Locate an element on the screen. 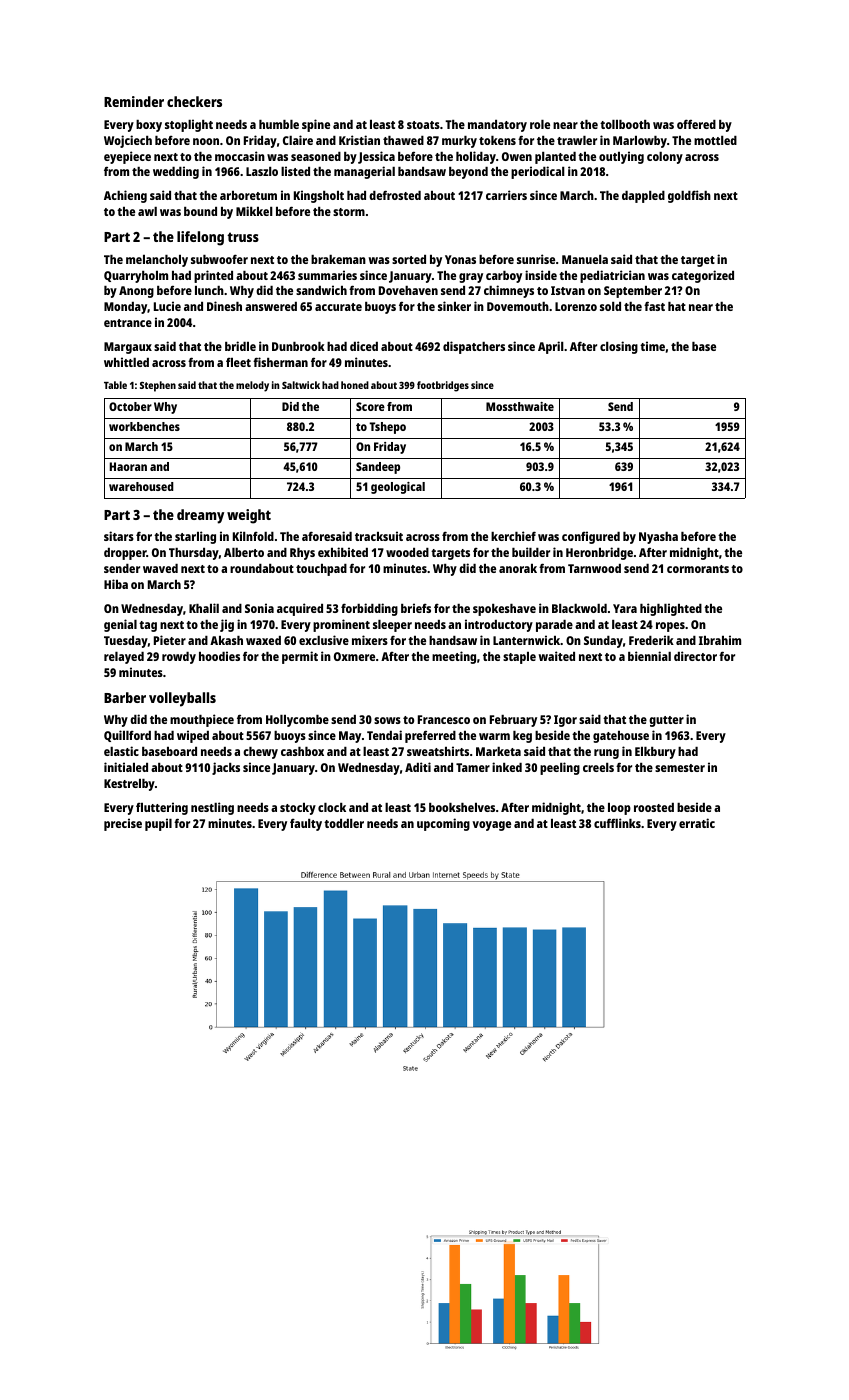 This screenshot has height=1400, width=849. melody is located at coordinates (252, 386).
